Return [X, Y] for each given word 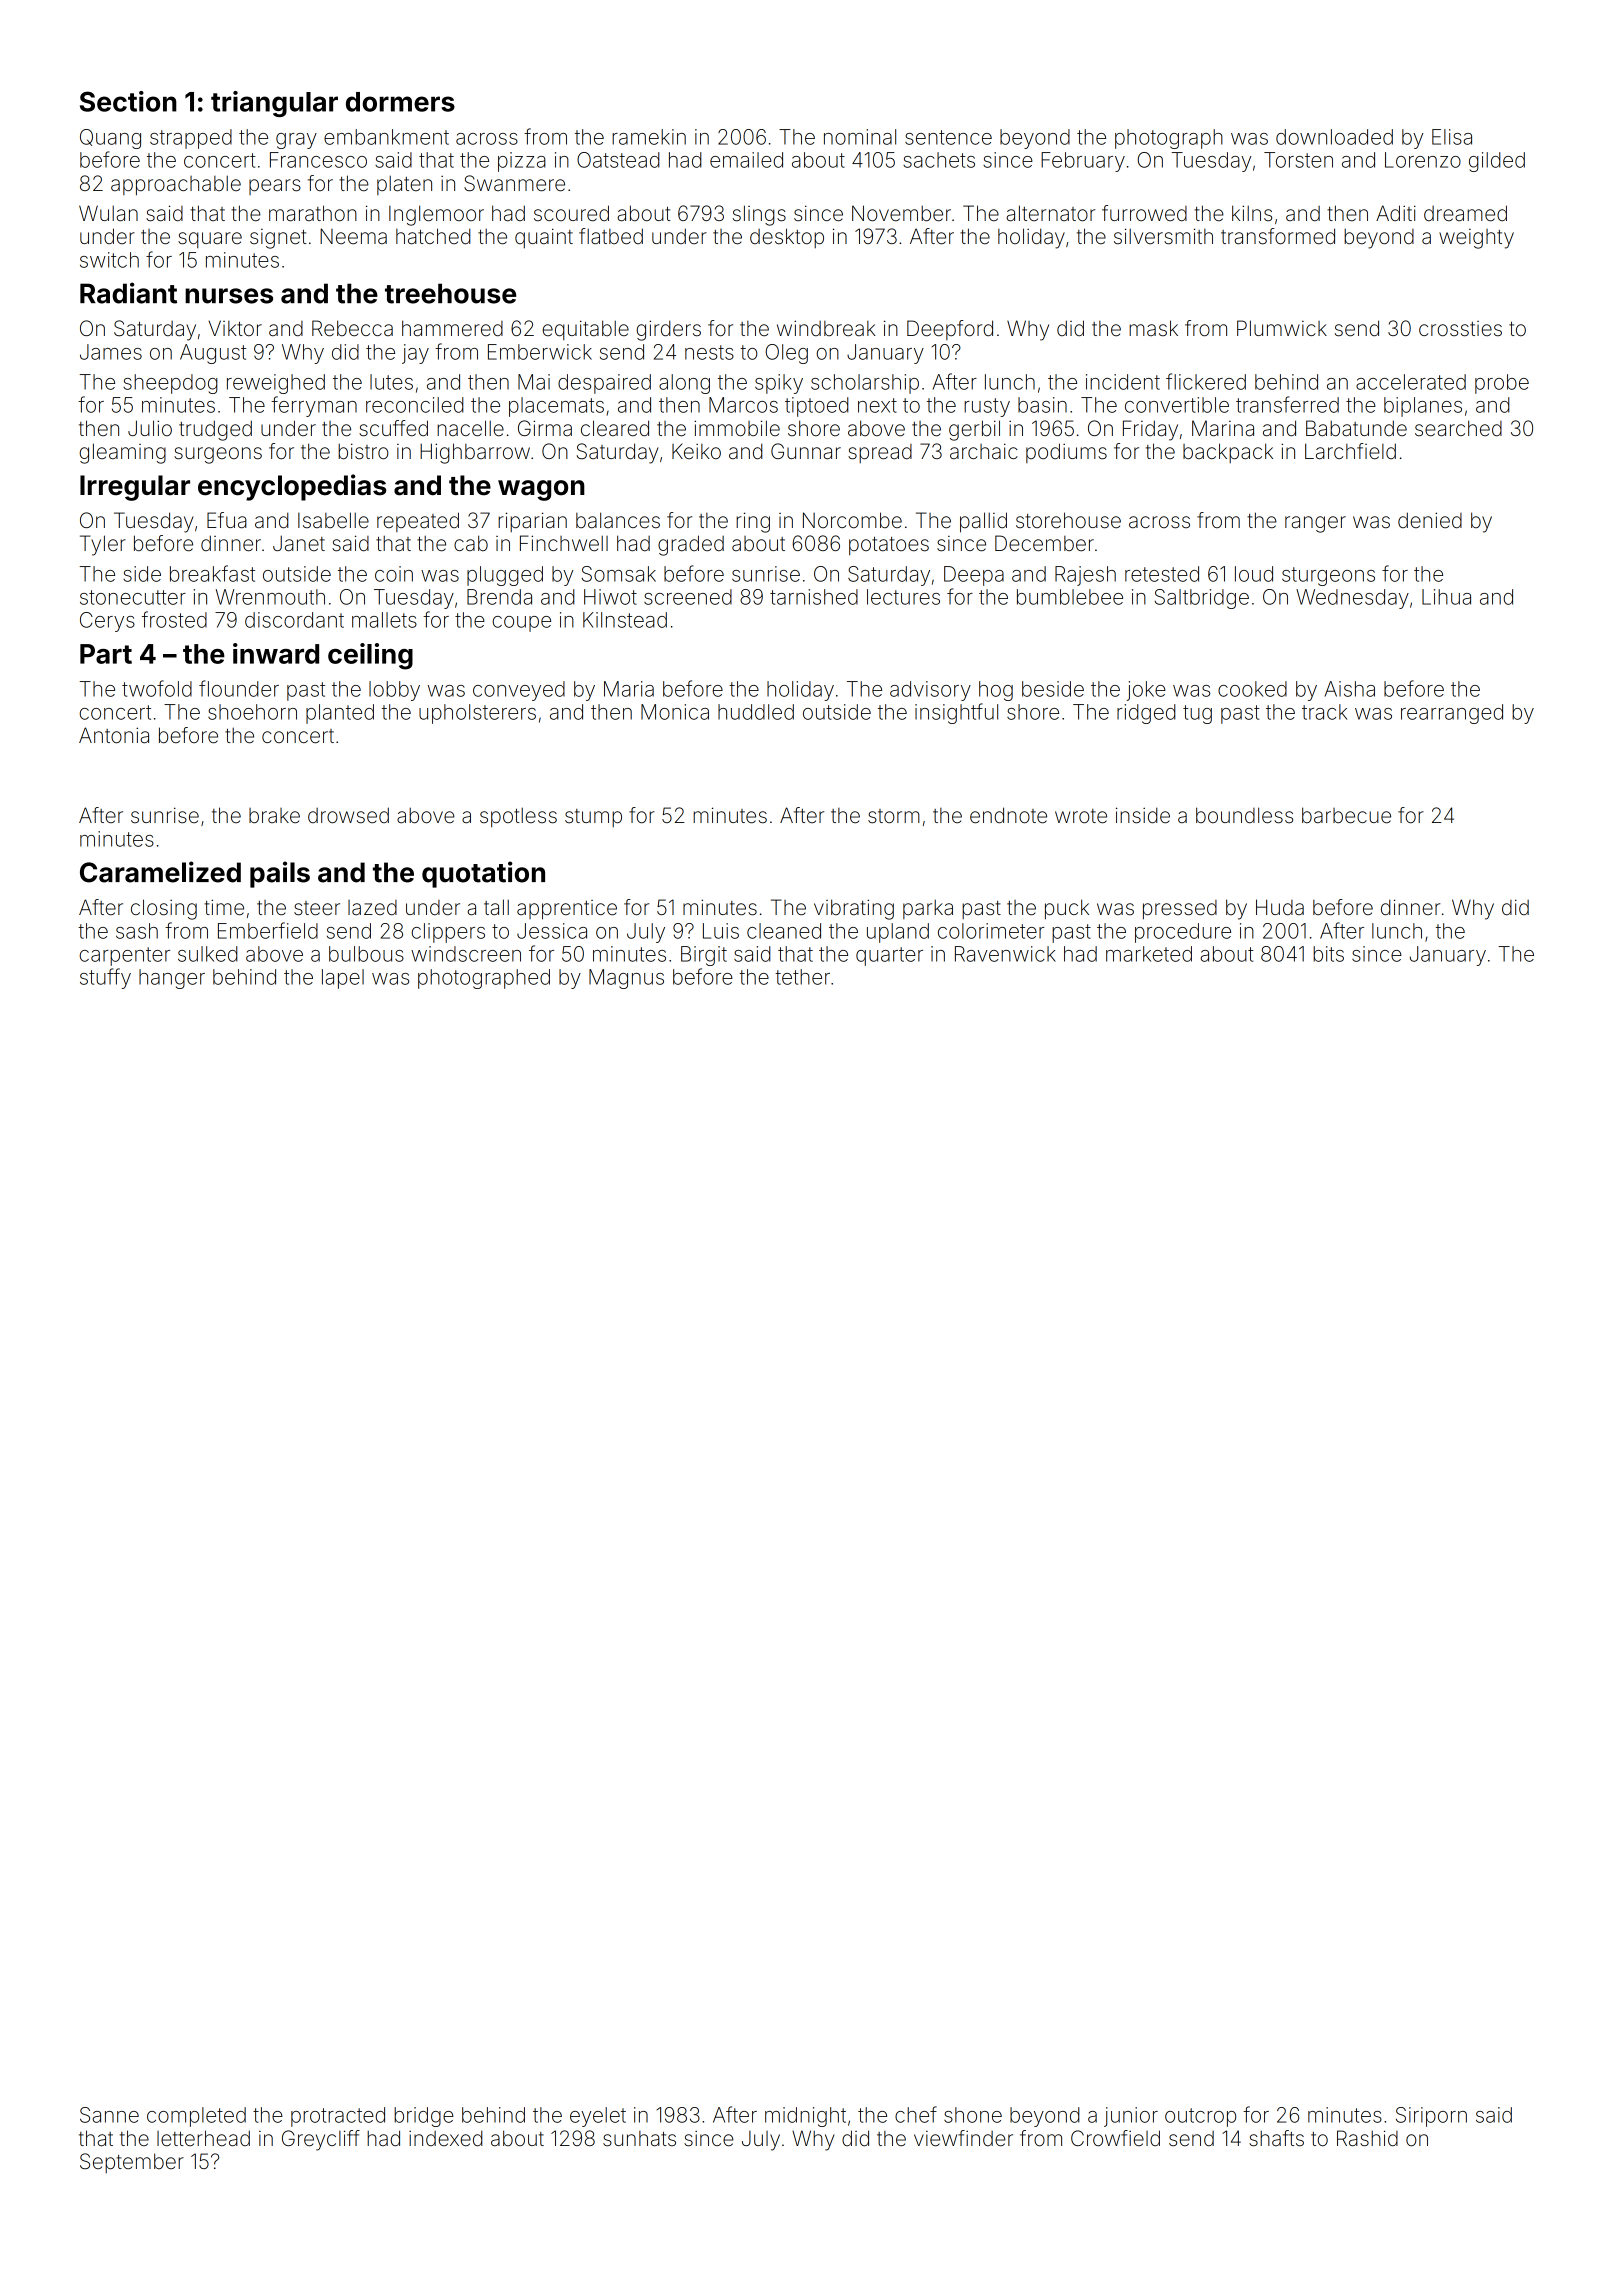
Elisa [1452, 137]
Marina [1223, 428]
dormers [400, 102]
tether [802, 977]
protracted [338, 2117]
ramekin [649, 137]
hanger [172, 979]
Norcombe [852, 520]
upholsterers [477, 714]
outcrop [1200, 2117]
